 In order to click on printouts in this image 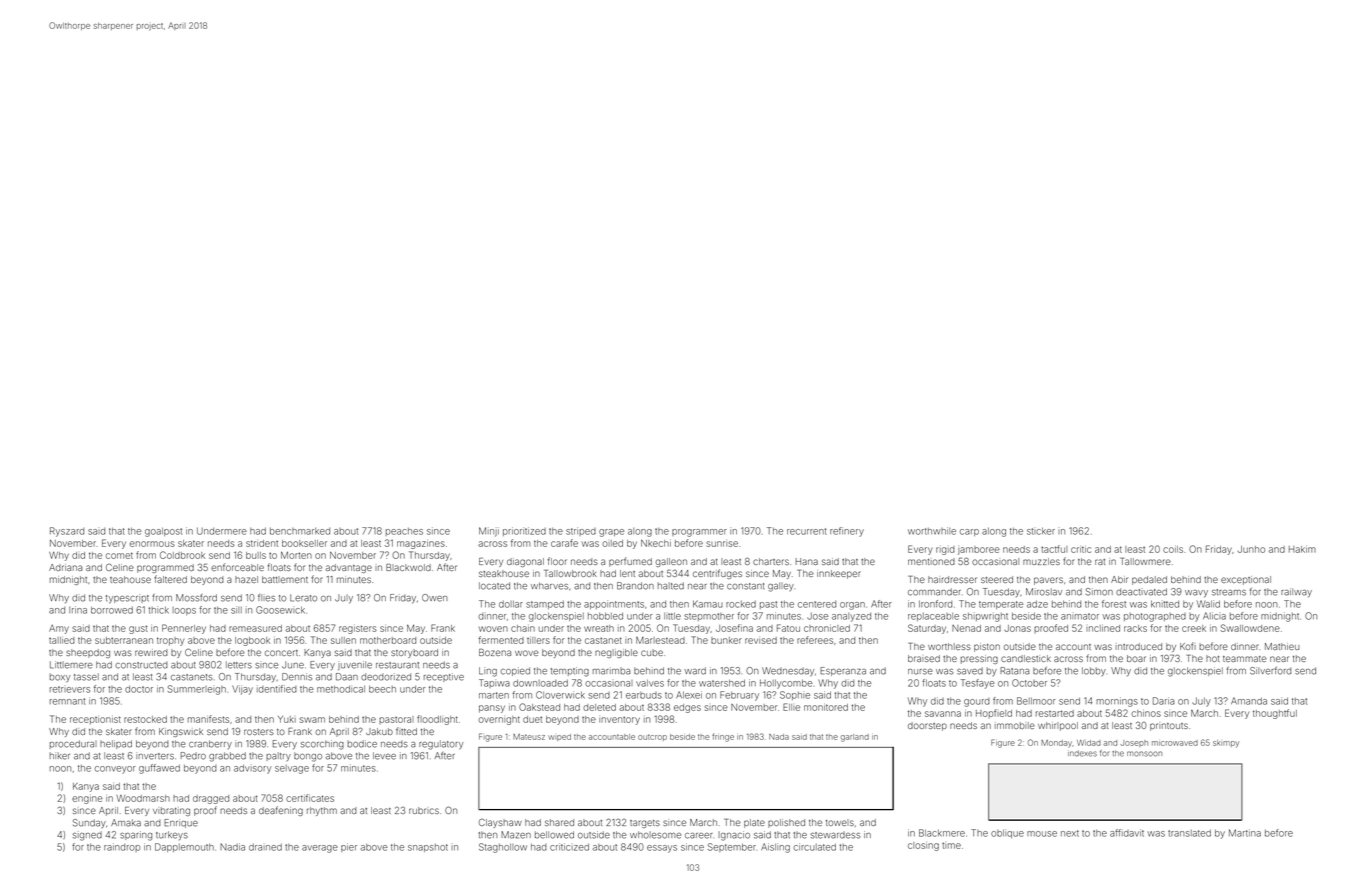, I will do `click(1169, 727)`.
